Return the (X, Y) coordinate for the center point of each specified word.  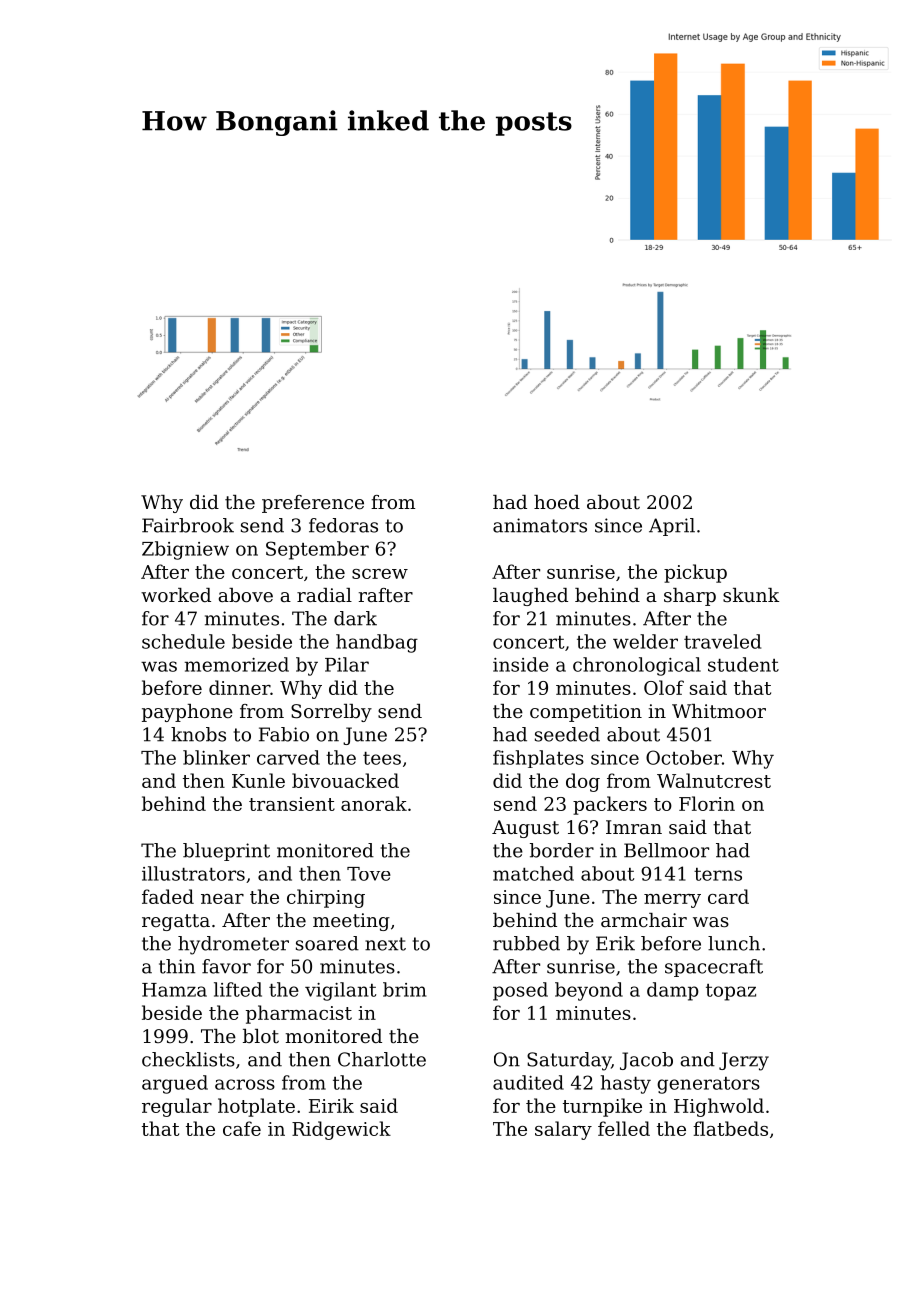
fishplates (538, 759)
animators (540, 525)
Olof (664, 687)
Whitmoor (719, 711)
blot (261, 1036)
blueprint (226, 852)
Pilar (347, 664)
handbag (377, 643)
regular (177, 1107)
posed (520, 991)
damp (673, 991)
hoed (557, 502)
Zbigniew (185, 550)
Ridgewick (341, 1130)
